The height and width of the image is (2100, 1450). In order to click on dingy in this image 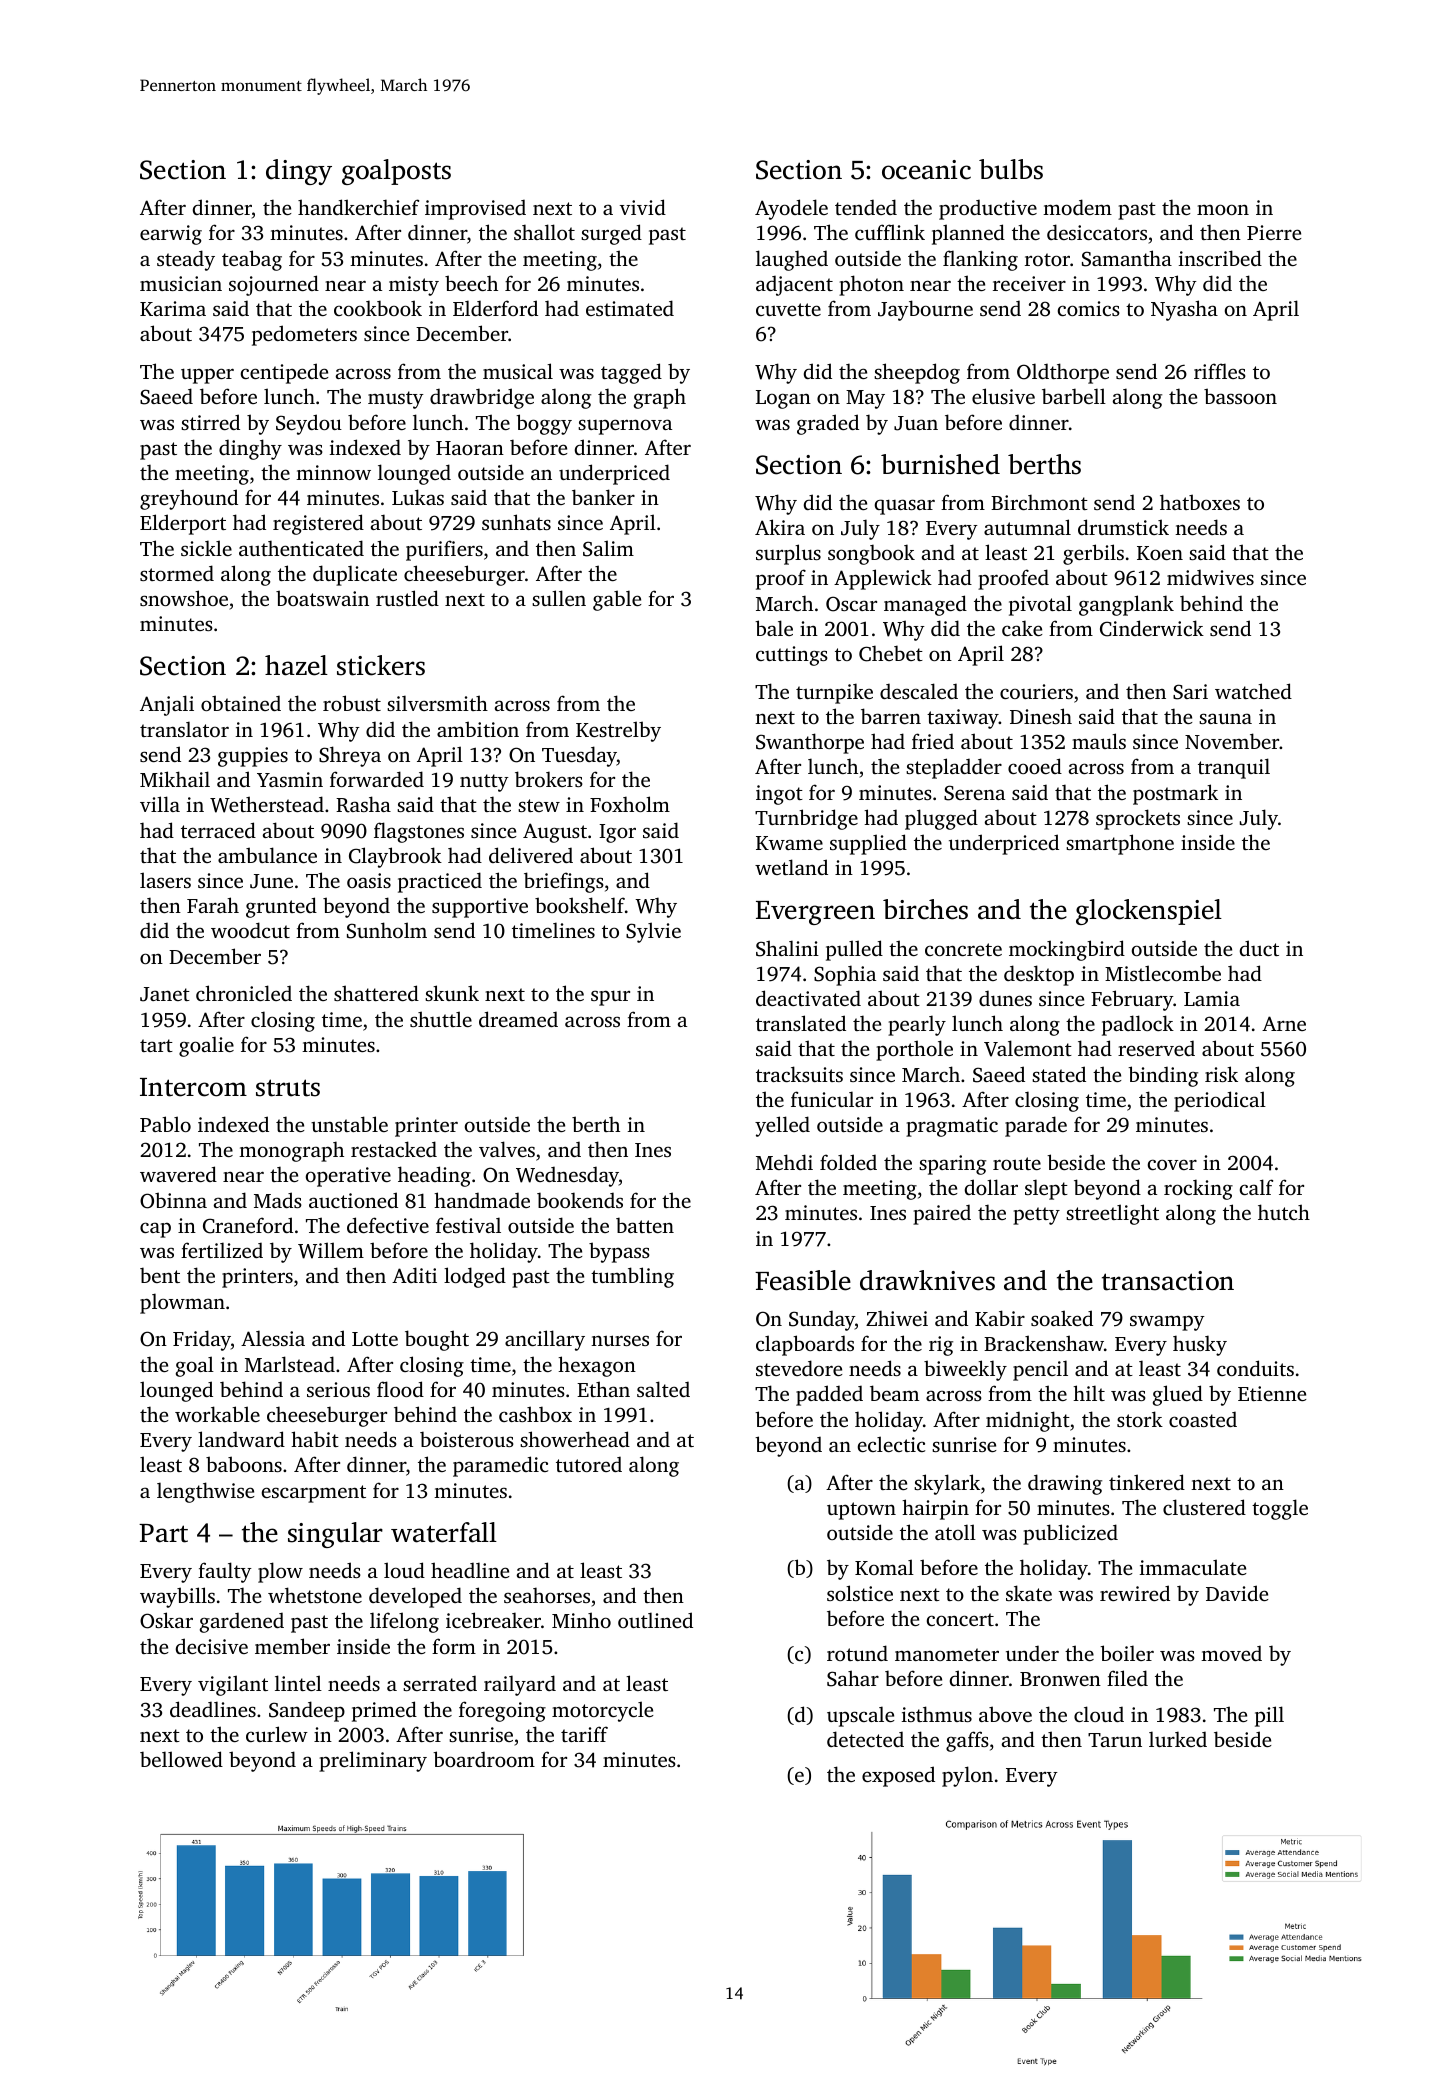, I will do `click(299, 172)`.
